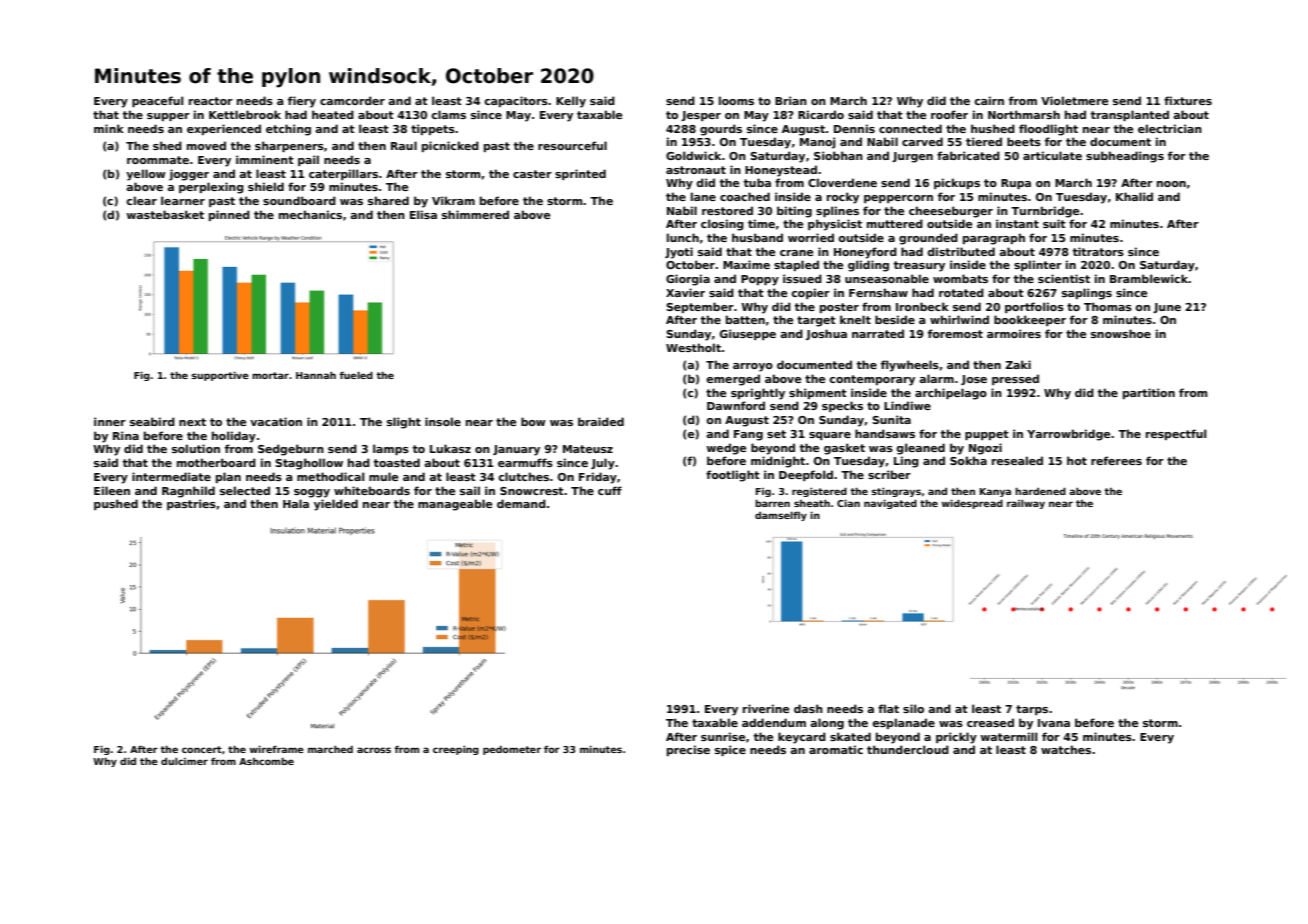 This document has width=1308, height=924. What do you see at coordinates (220, 376) in the document?
I see `supportive` at bounding box center [220, 376].
